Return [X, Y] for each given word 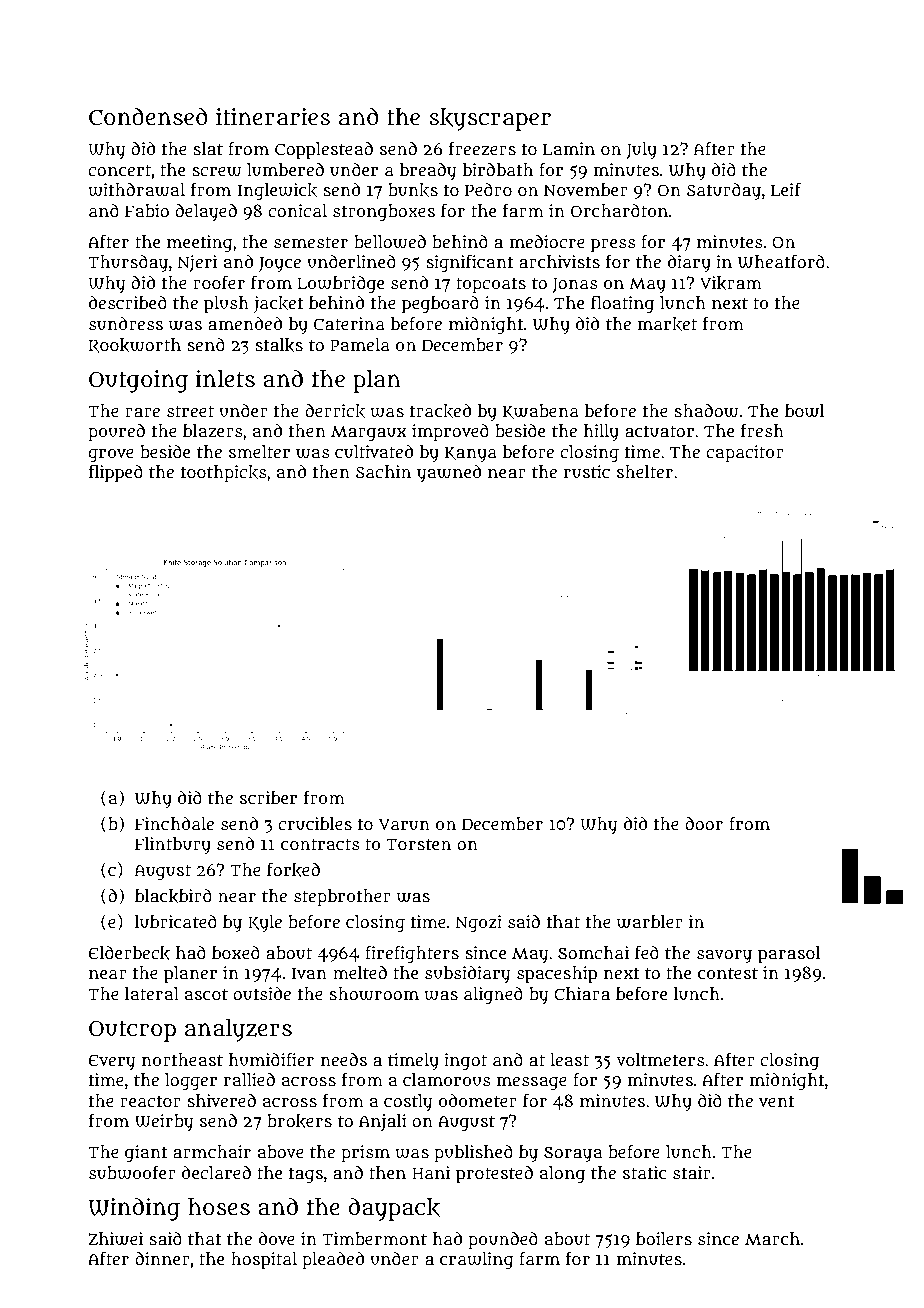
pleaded [333, 1261]
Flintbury [173, 845]
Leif [786, 190]
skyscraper [490, 119]
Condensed [148, 116]
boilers [664, 1238]
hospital [264, 1261]
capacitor [745, 454]
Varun [404, 824]
